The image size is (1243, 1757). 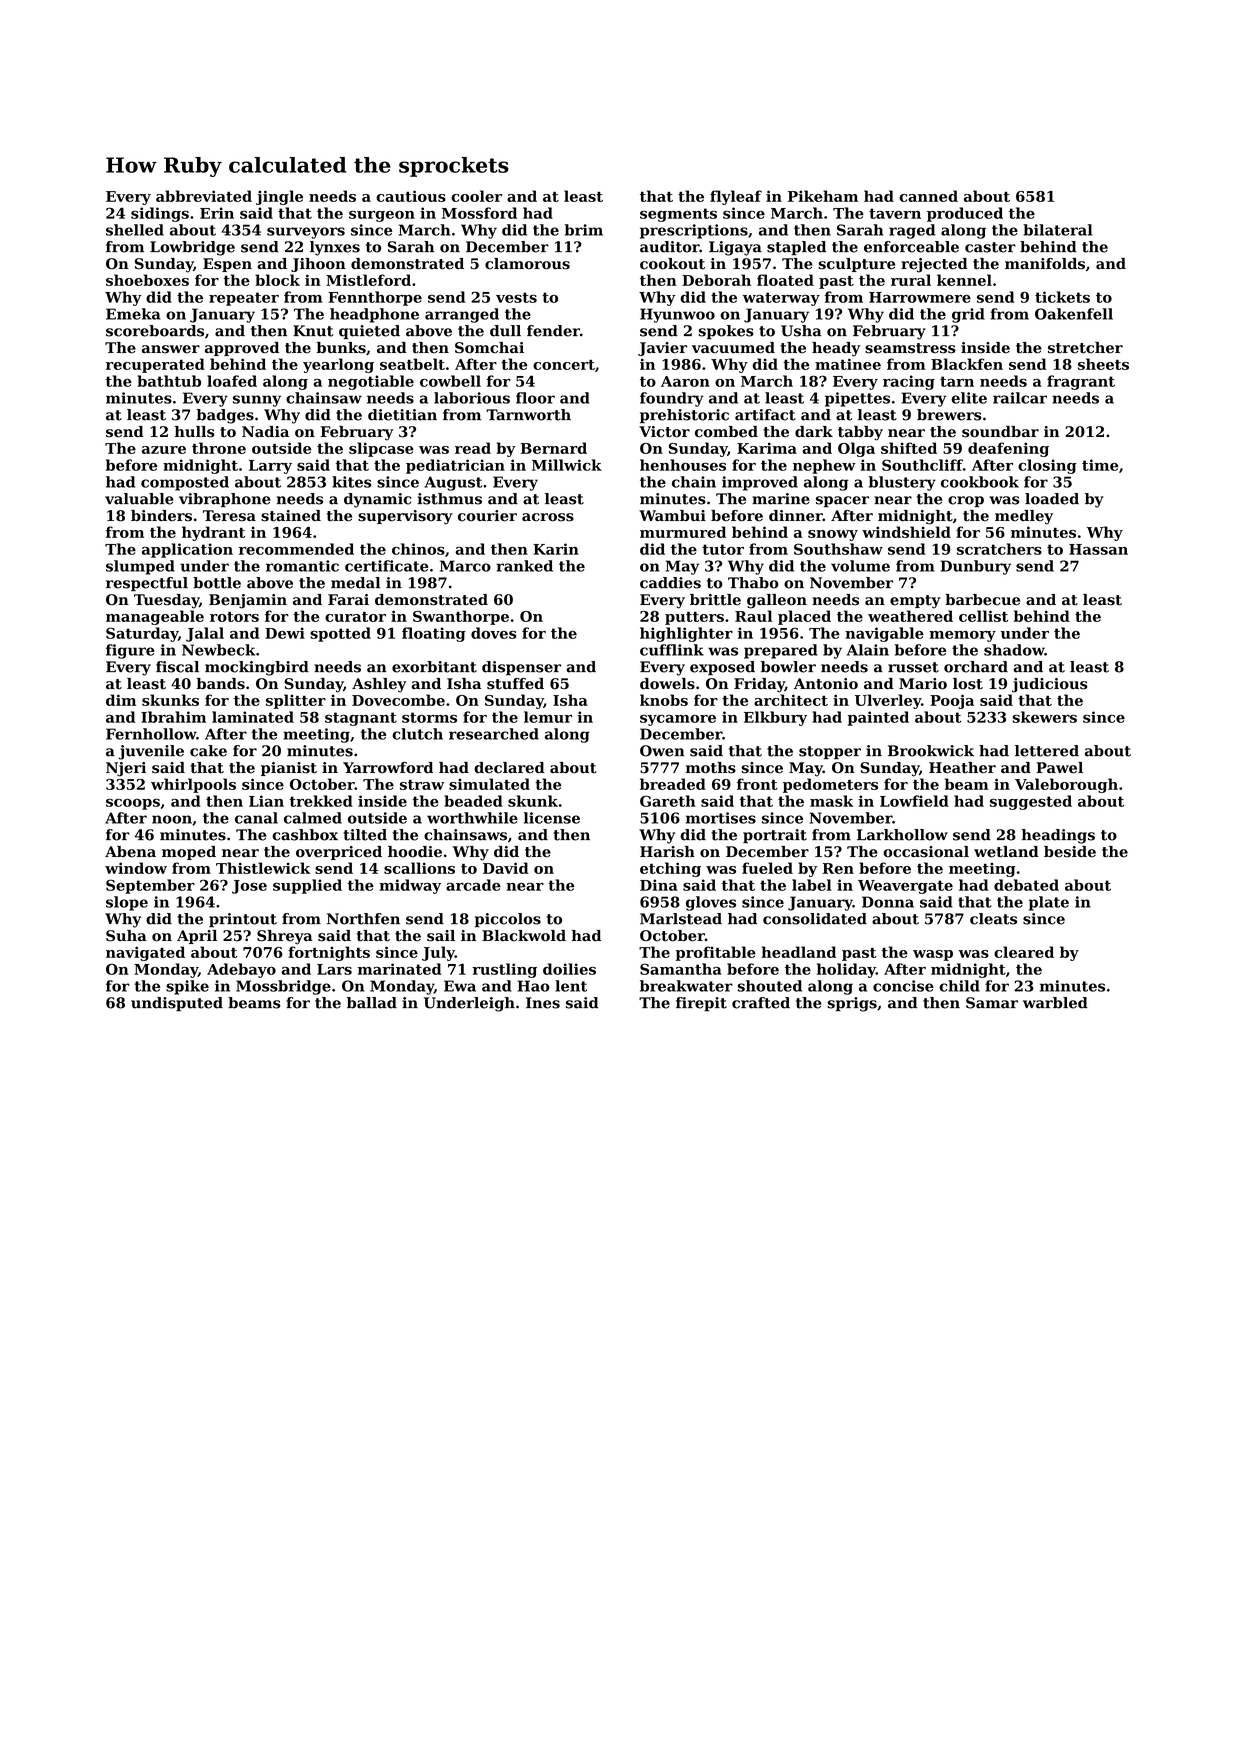 I want to click on Valeborough, so click(x=1066, y=785).
